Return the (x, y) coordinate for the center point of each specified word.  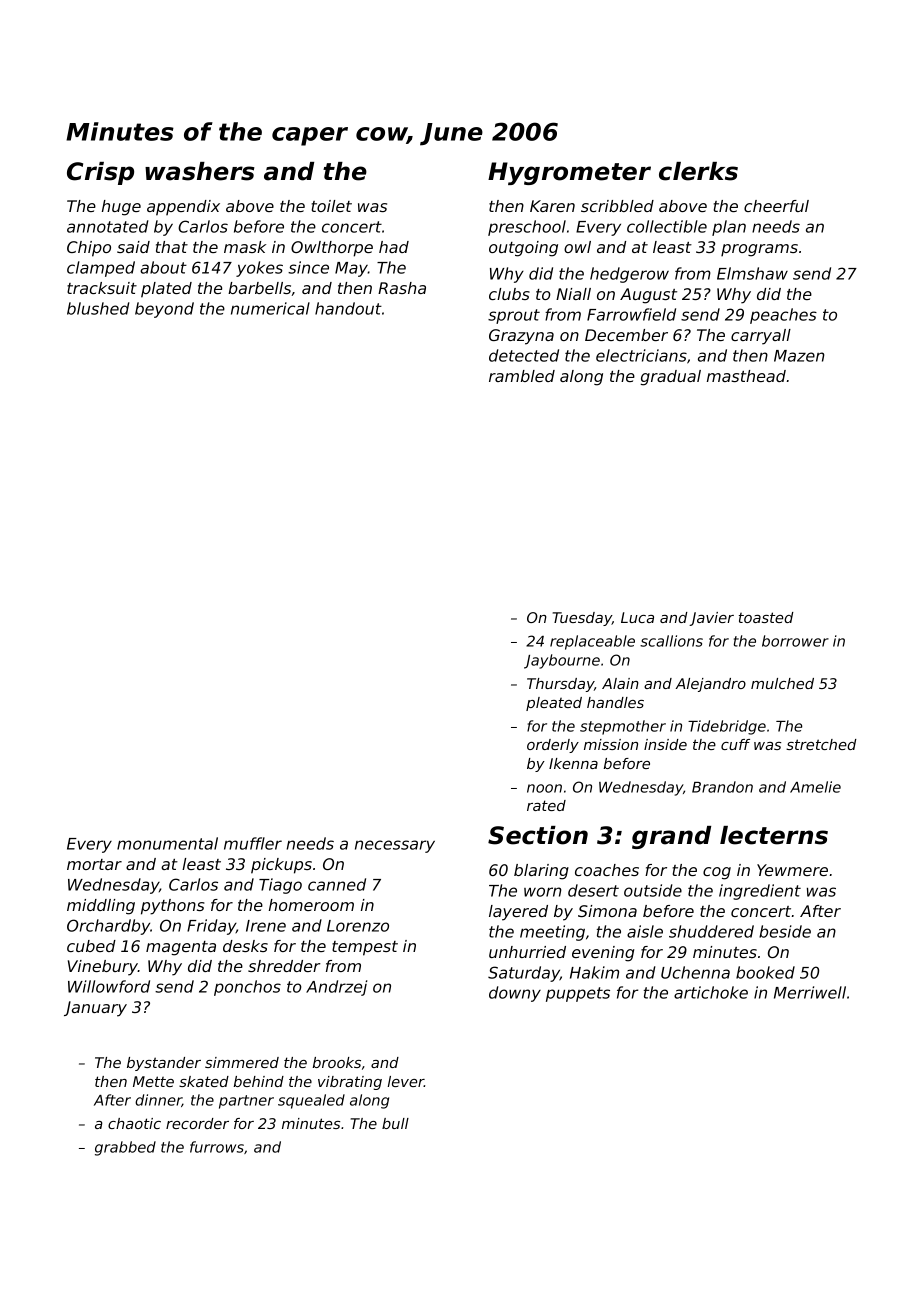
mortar (94, 864)
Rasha (402, 288)
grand (671, 837)
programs (759, 250)
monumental (167, 843)
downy (515, 994)
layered (518, 913)
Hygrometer (569, 173)
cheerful (776, 206)
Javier (711, 619)
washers (200, 171)
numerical (270, 308)
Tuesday (582, 619)
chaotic (134, 1123)
